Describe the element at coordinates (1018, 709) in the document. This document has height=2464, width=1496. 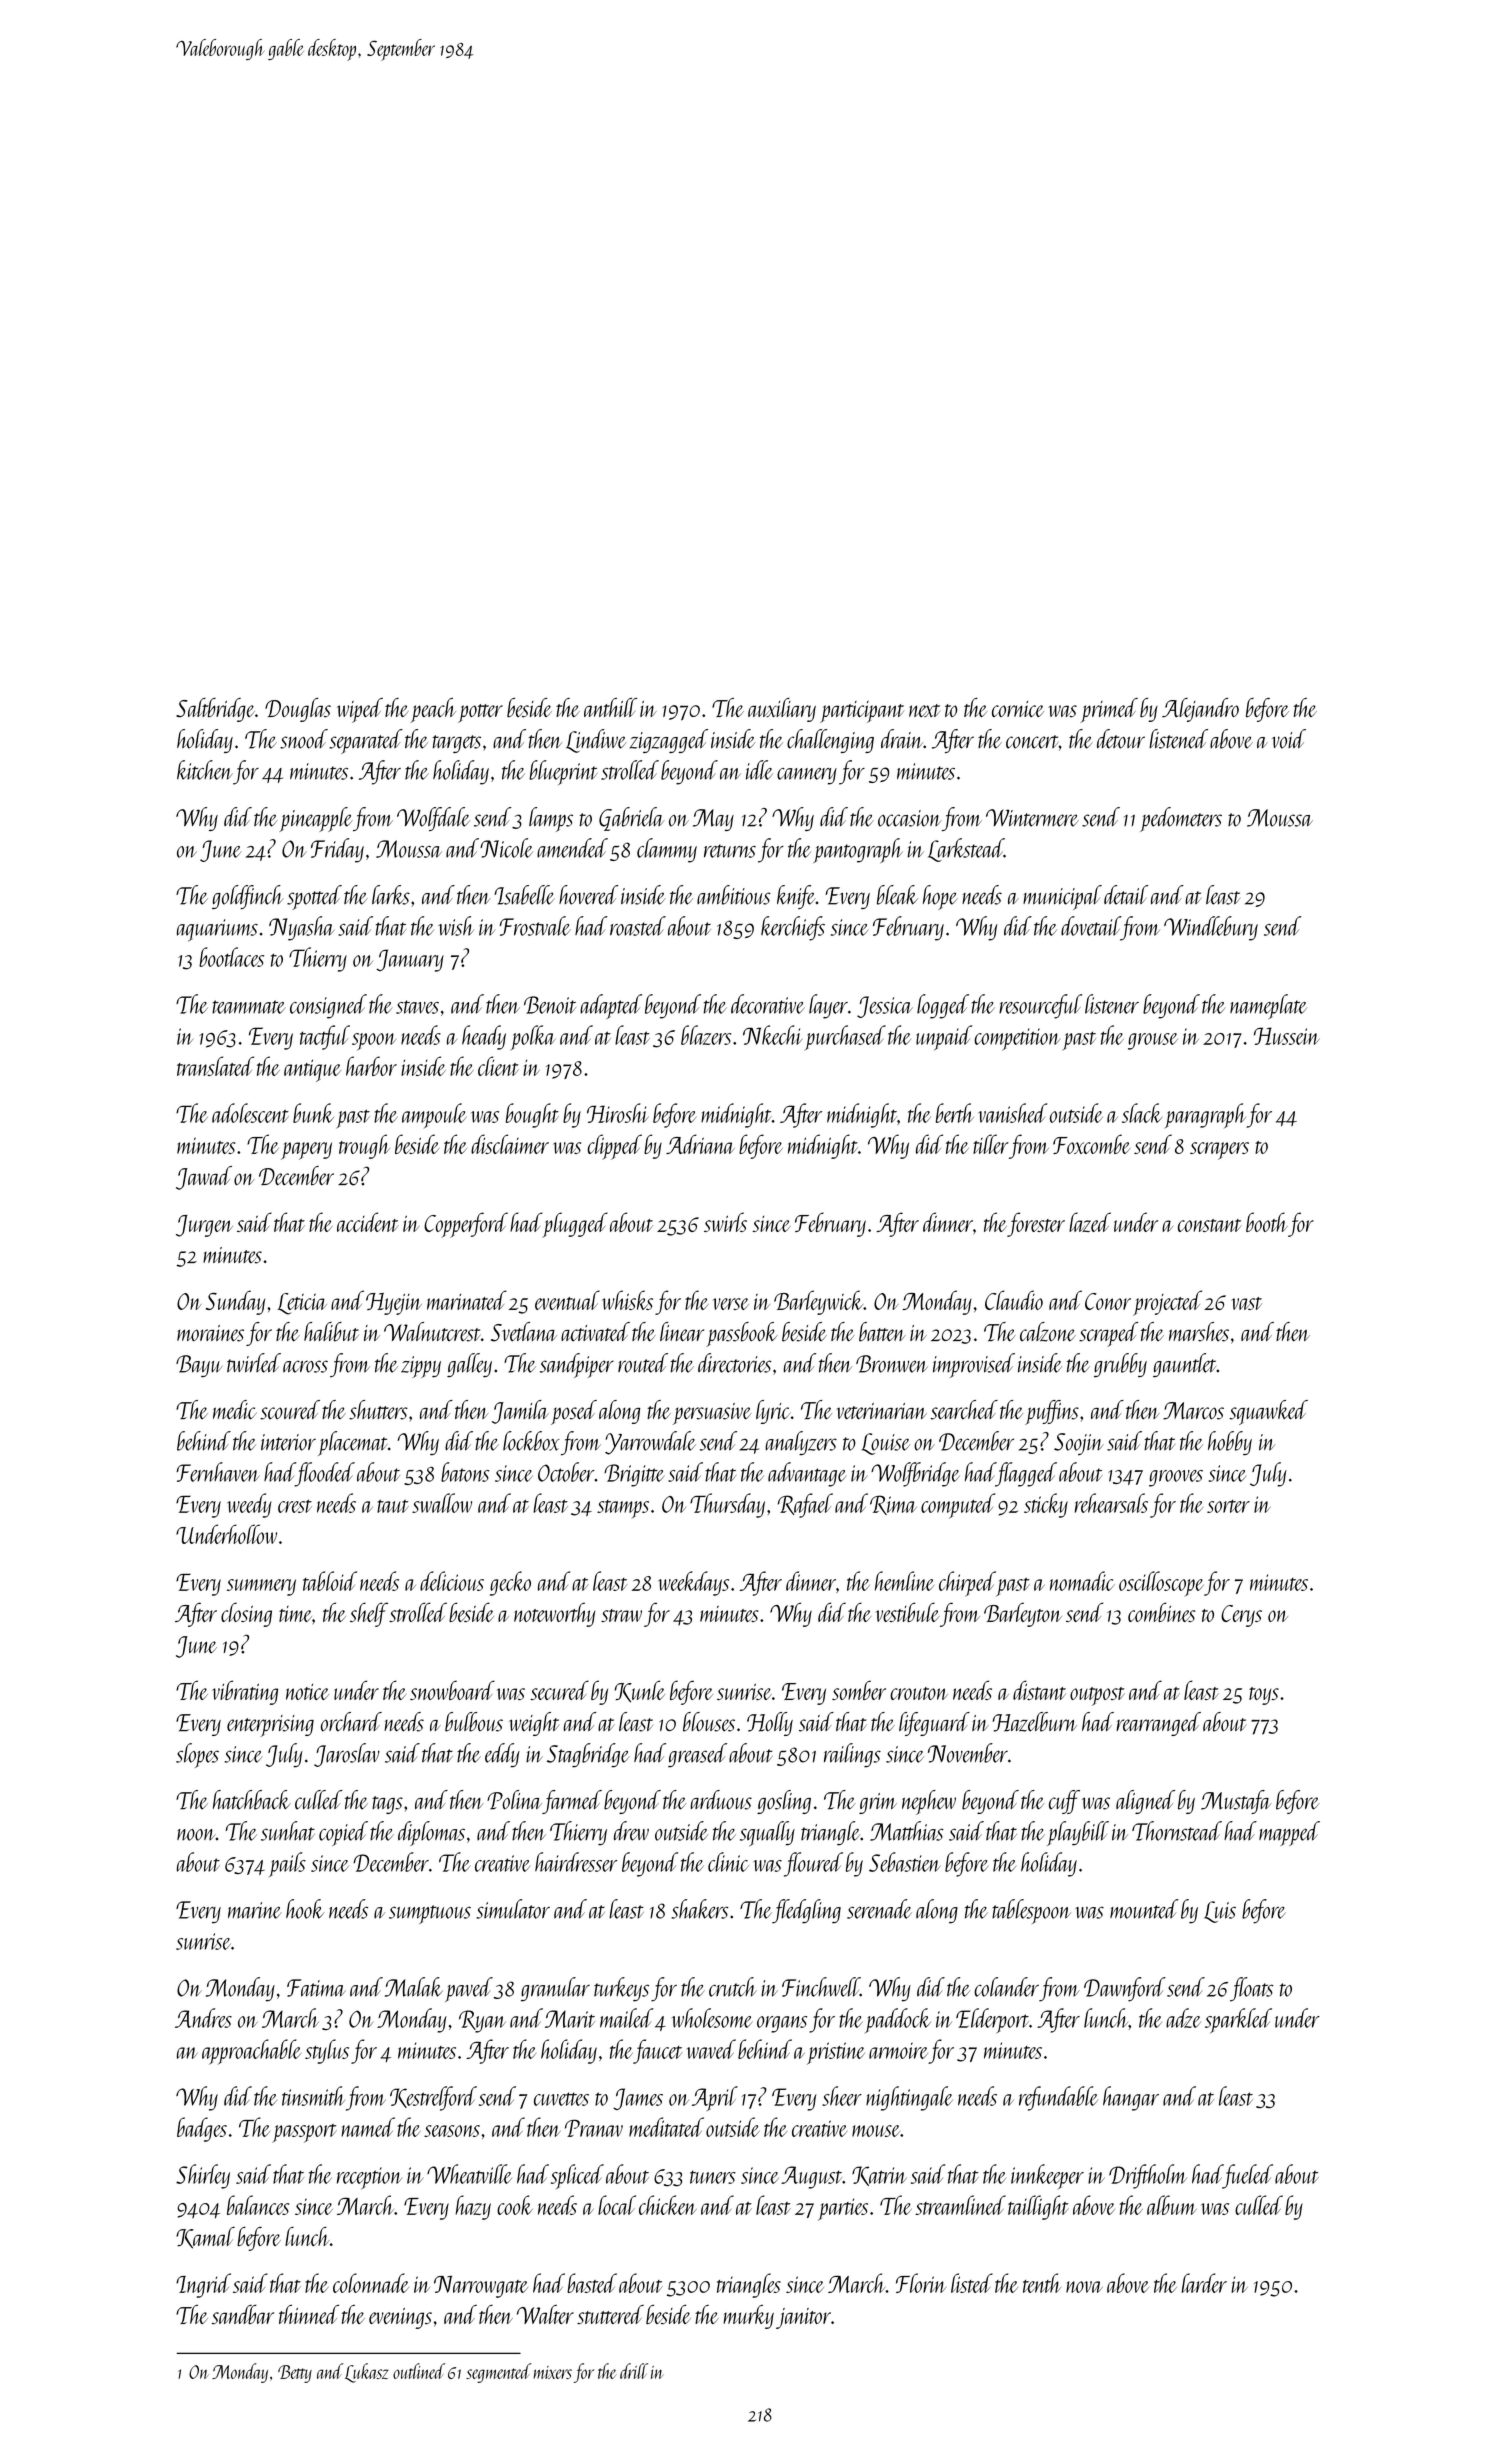
I see `cornice` at that location.
